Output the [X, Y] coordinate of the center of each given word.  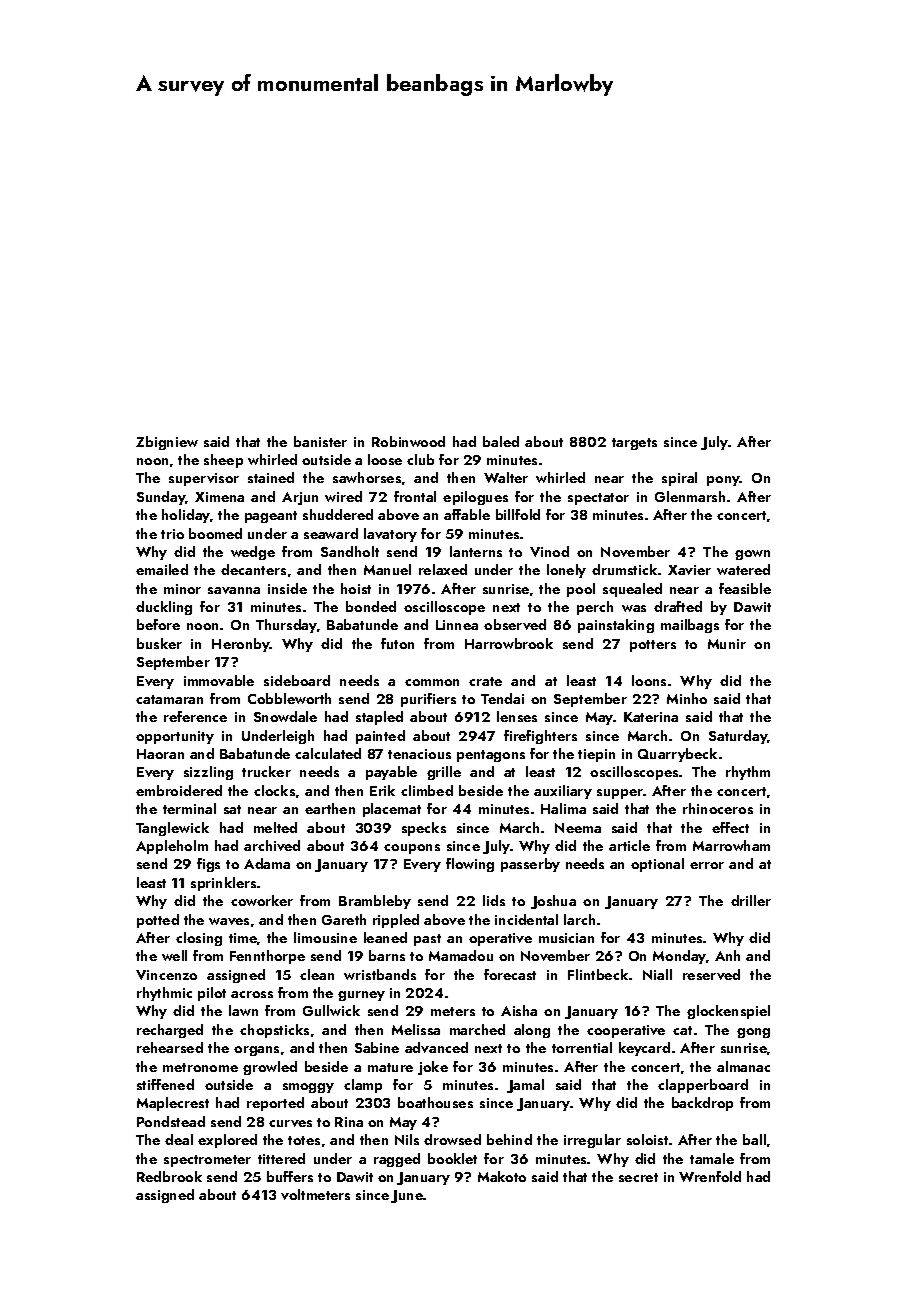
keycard [644, 1049]
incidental [526, 919]
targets [634, 444]
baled [501, 441]
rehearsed [170, 1047]
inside [287, 588]
